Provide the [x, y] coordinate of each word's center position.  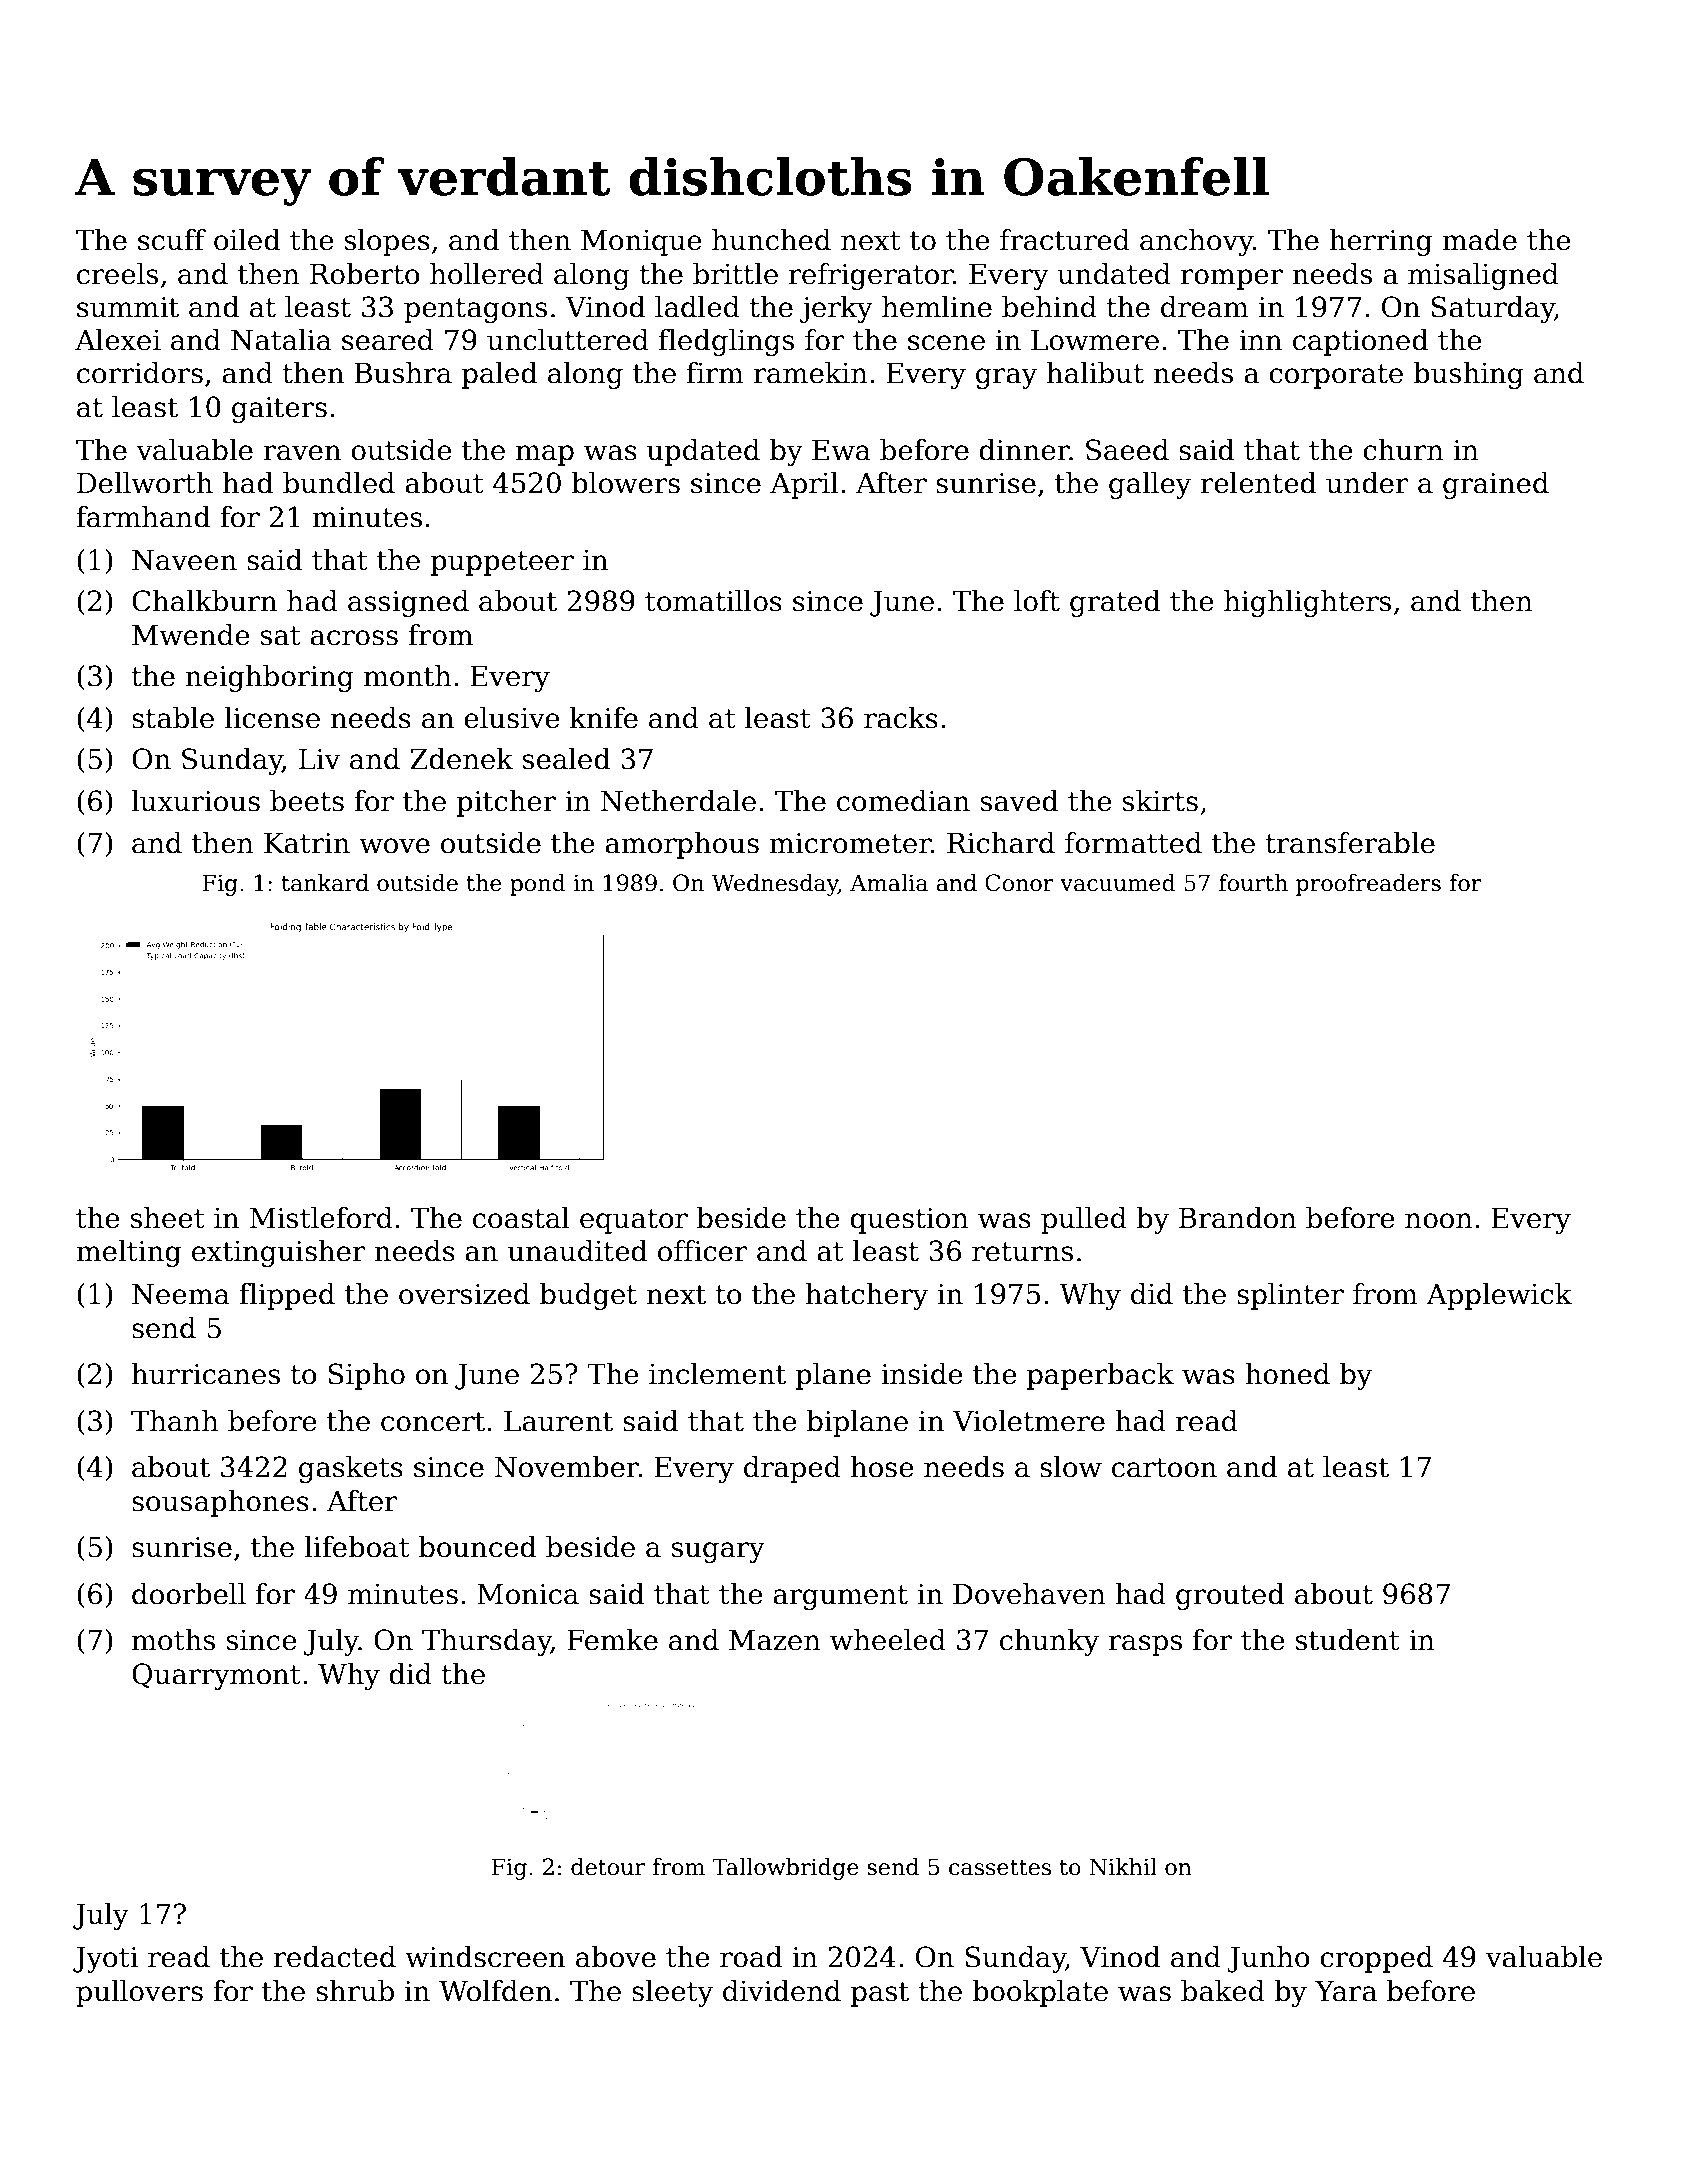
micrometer [850, 843]
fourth [1253, 883]
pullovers [139, 1993]
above [616, 1957]
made [1479, 240]
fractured [1065, 240]
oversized [464, 1294]
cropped [1376, 1959]
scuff [172, 240]
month [408, 676]
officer [702, 1251]
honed [1287, 1374]
